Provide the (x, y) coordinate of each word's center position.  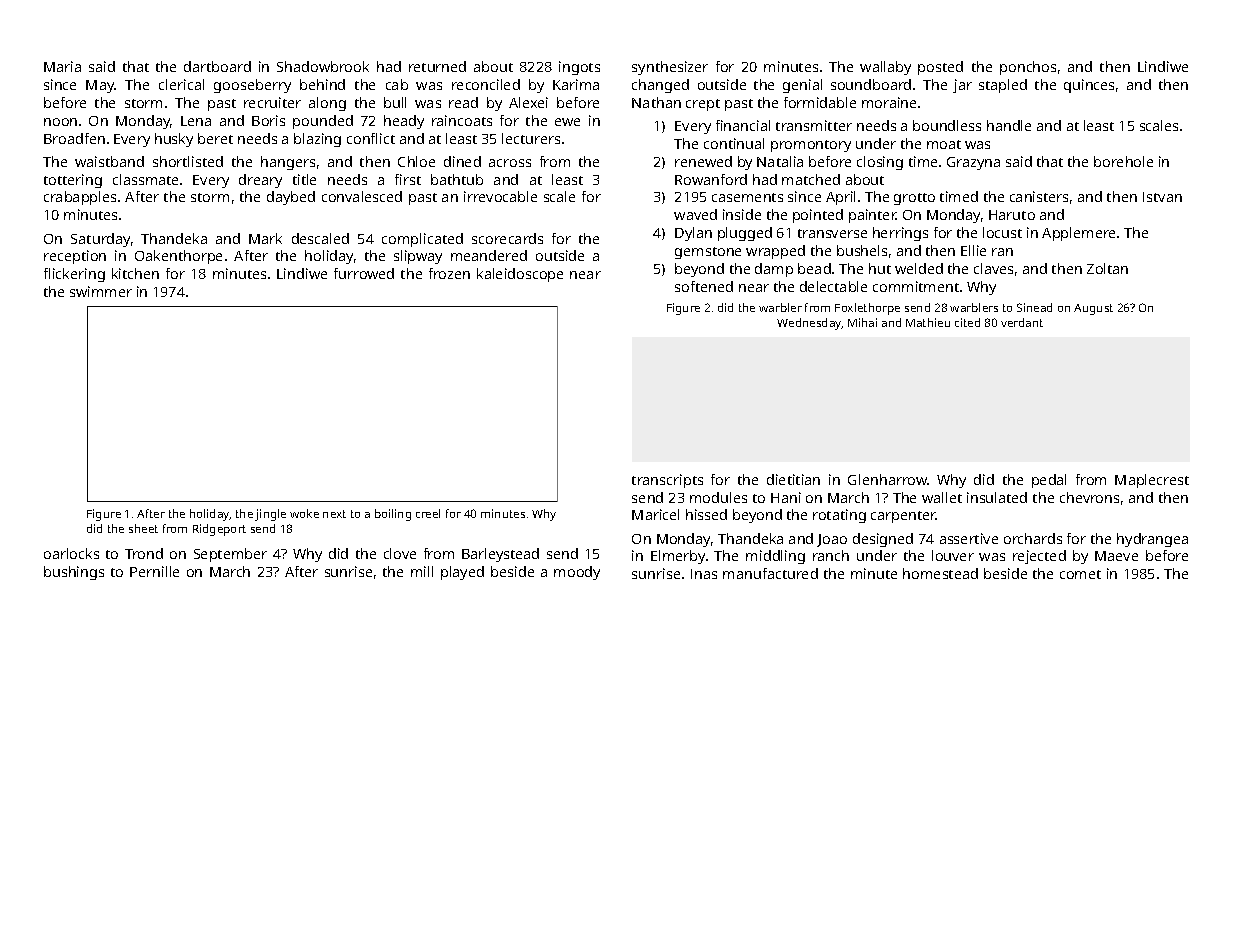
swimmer (101, 291)
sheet (143, 528)
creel (428, 513)
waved (695, 214)
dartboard (217, 66)
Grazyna (973, 163)
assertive (969, 538)
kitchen (135, 273)
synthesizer (670, 68)
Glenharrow (888, 479)
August (1093, 309)
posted (940, 68)
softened (704, 286)
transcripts (667, 481)
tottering (73, 181)
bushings (74, 573)
